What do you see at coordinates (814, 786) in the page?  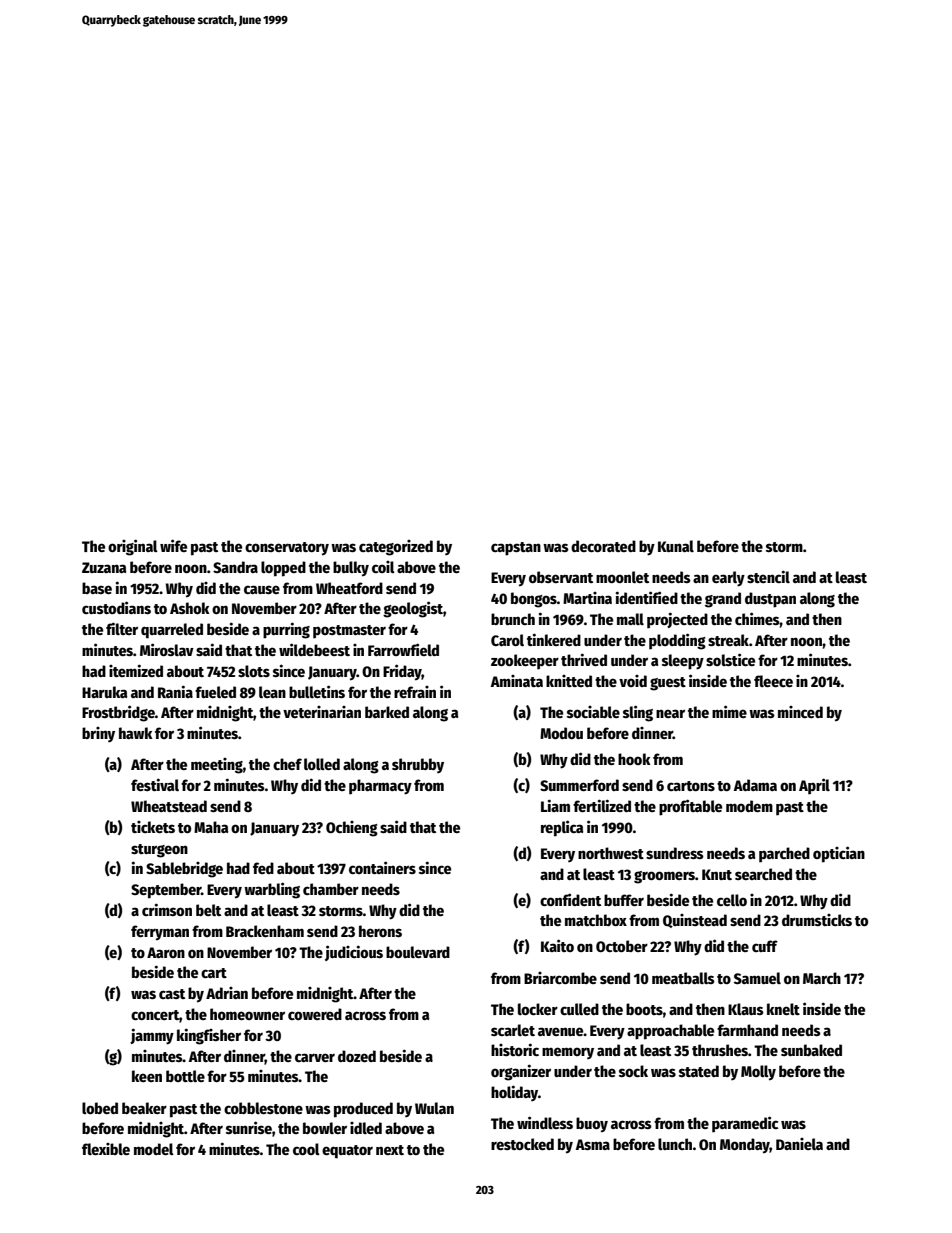 I see `April` at bounding box center [814, 786].
